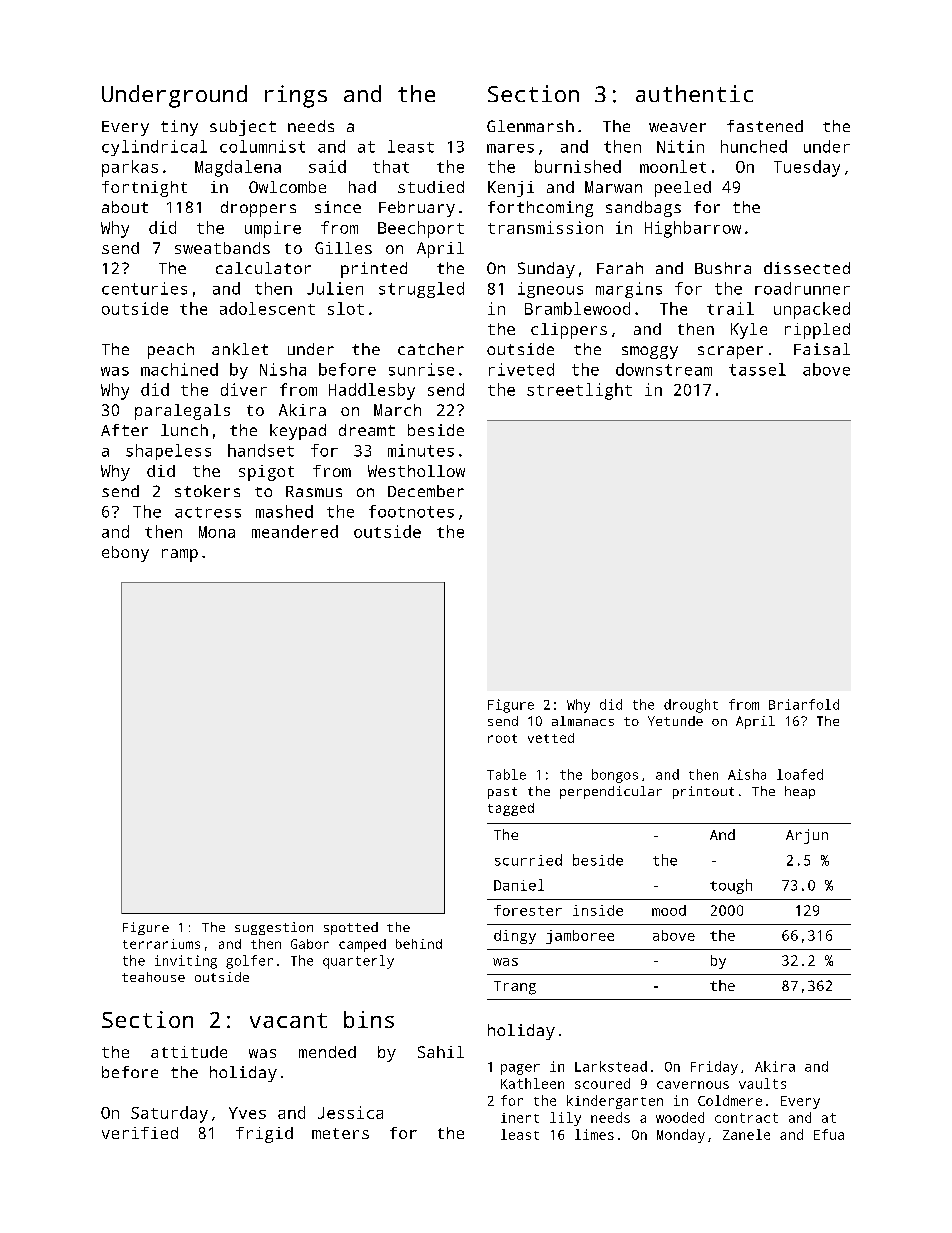 This image has width=952, height=1233. I want to click on Highbarrow, so click(693, 229).
